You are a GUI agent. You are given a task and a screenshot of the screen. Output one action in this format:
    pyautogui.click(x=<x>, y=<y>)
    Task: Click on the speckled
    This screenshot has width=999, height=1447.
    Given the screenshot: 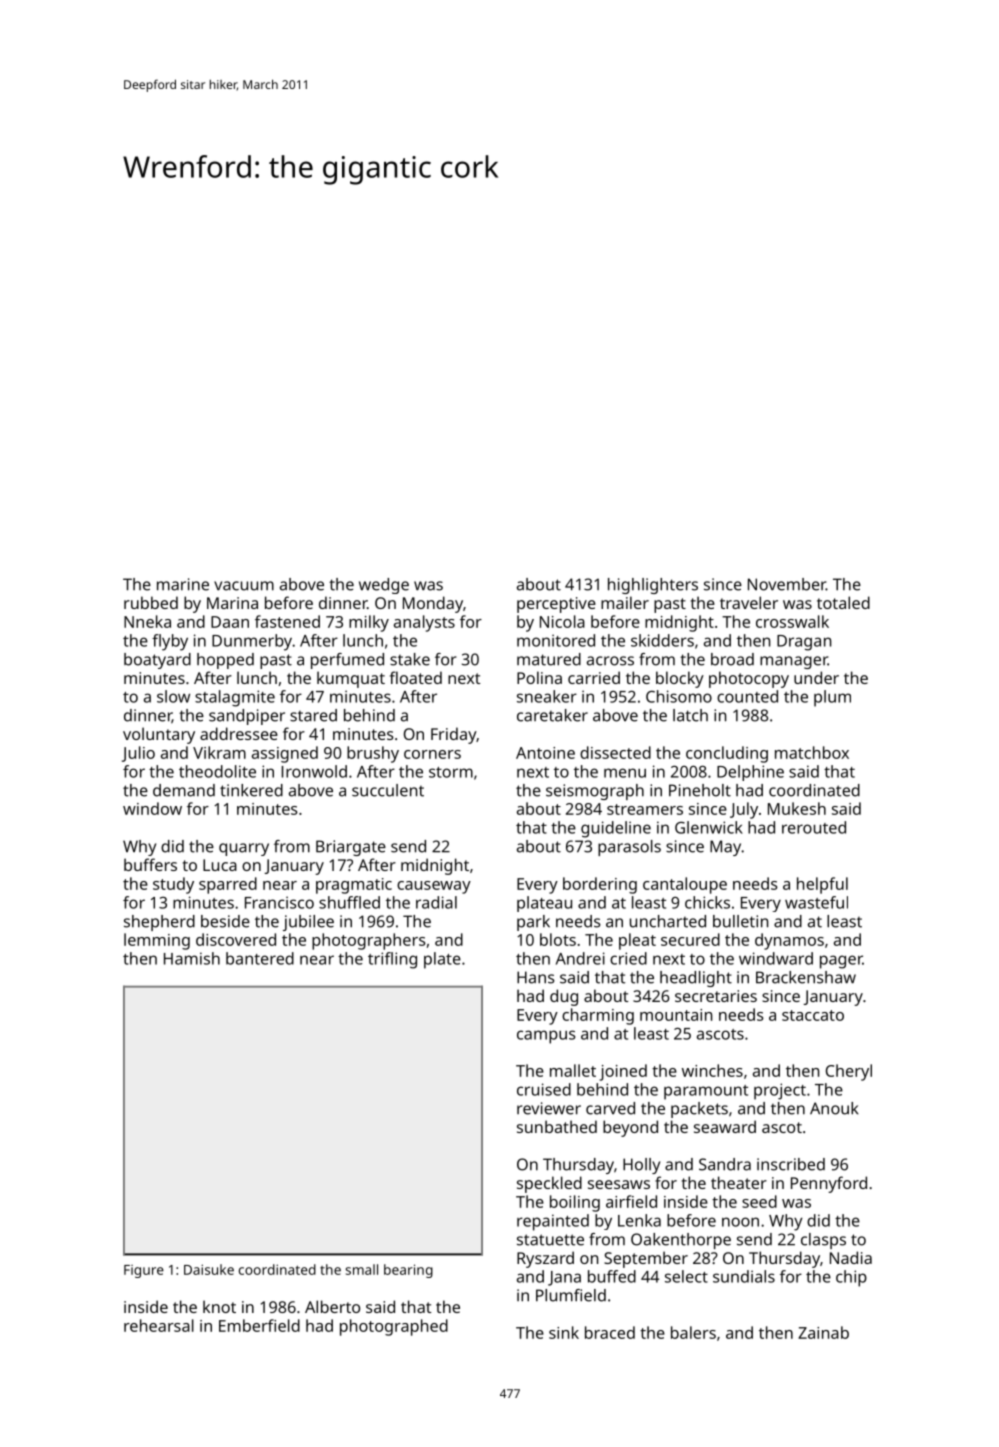 What is the action you would take?
    pyautogui.click(x=549, y=1184)
